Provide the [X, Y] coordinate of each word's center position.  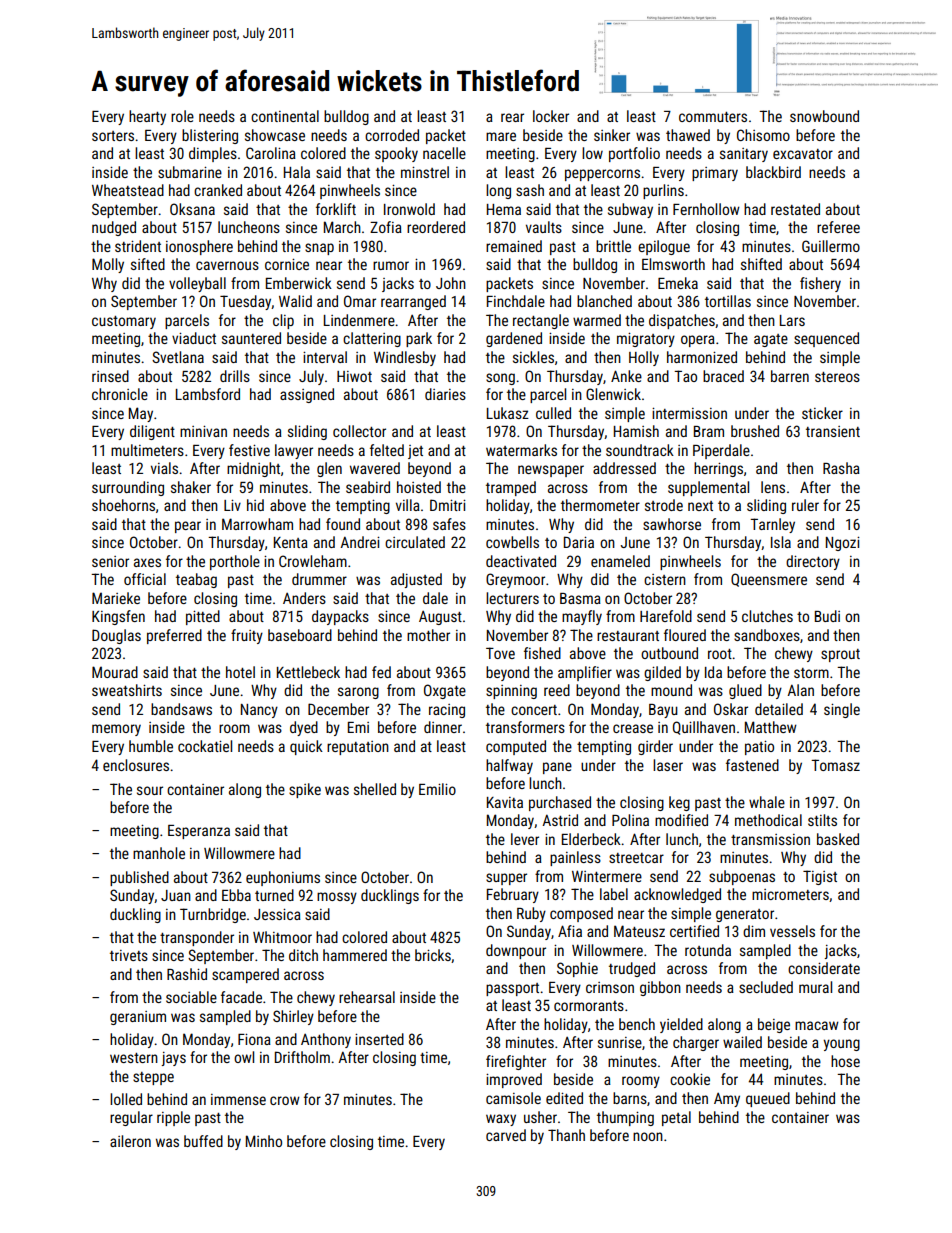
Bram [709, 431]
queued [768, 1099]
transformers [525, 727]
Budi [827, 616]
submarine [190, 172]
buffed [203, 1141]
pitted [203, 617]
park [419, 339]
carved [506, 1135]
